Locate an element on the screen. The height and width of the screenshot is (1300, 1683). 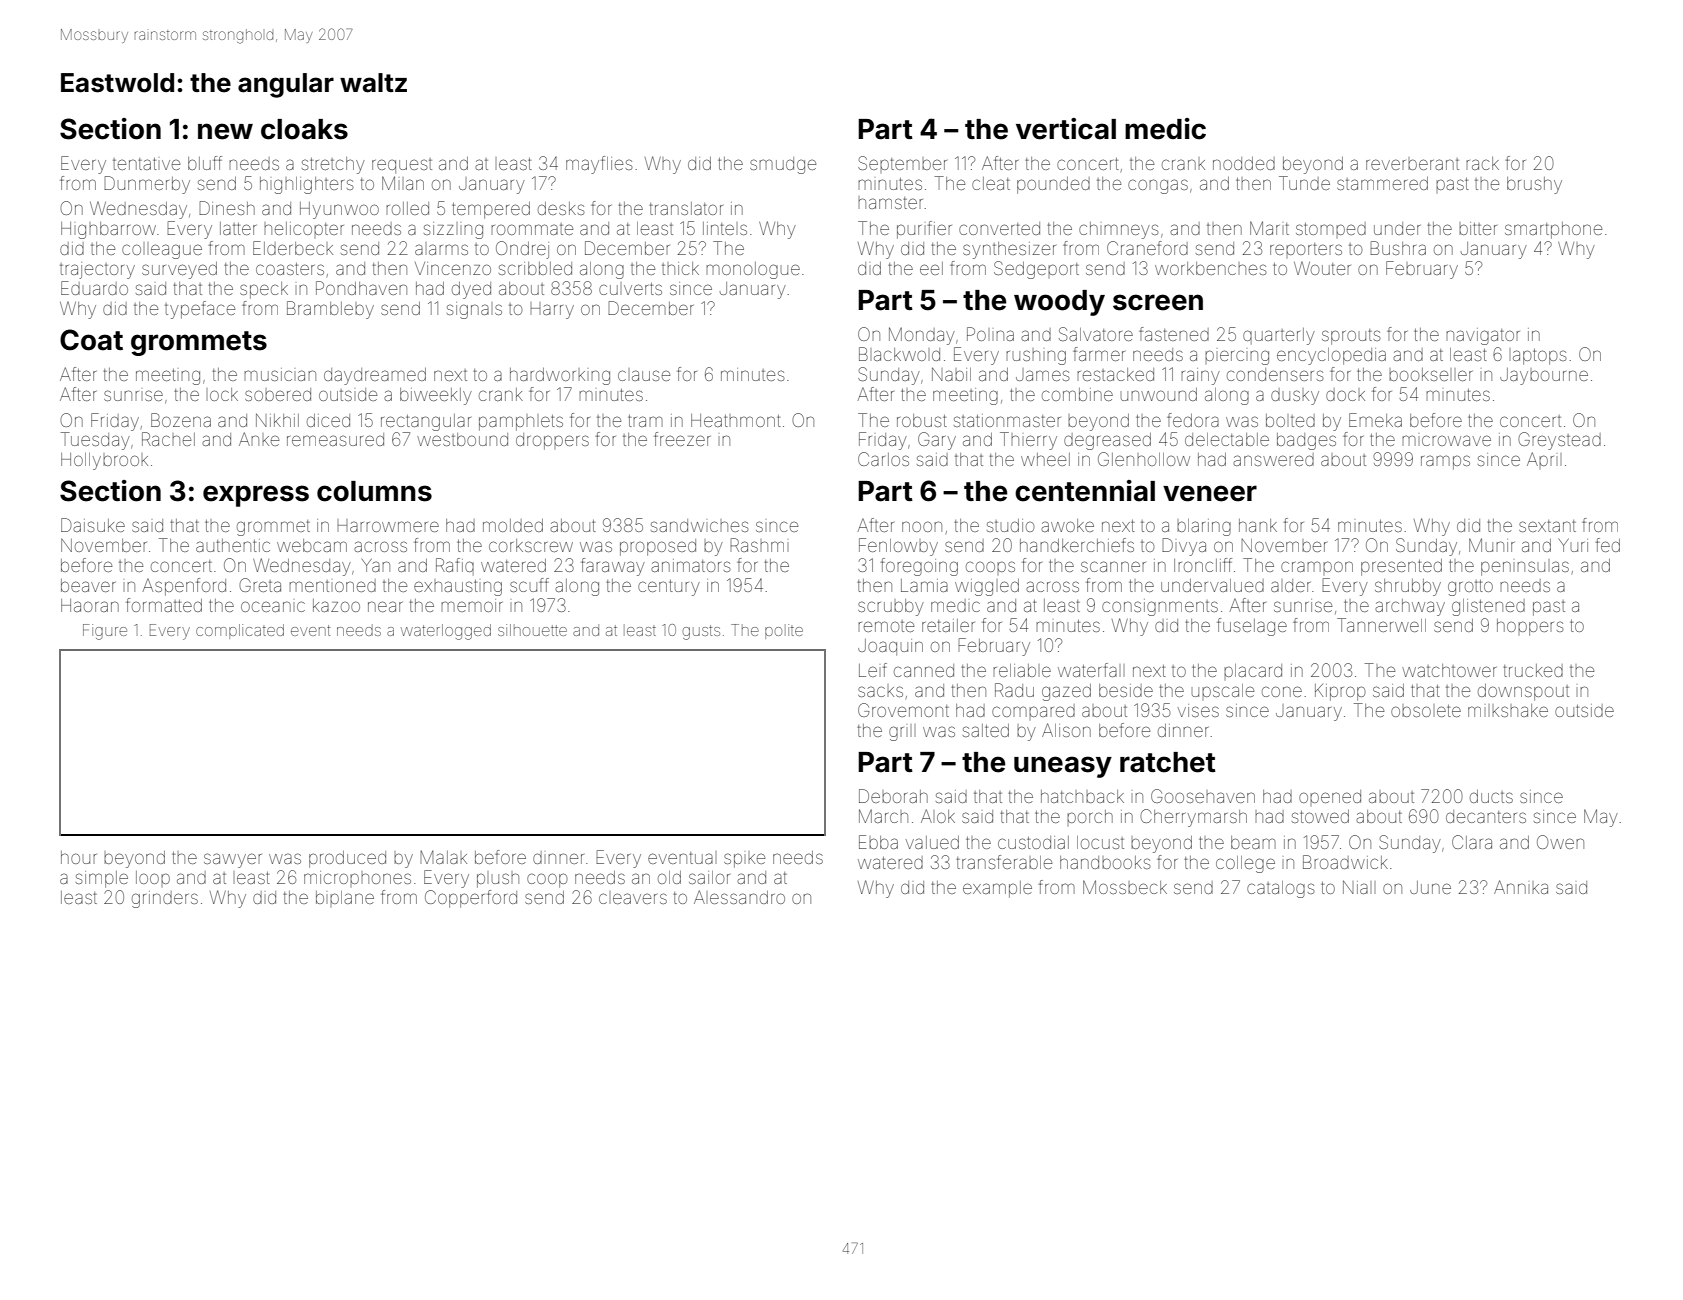
grinders is located at coordinates (165, 899).
